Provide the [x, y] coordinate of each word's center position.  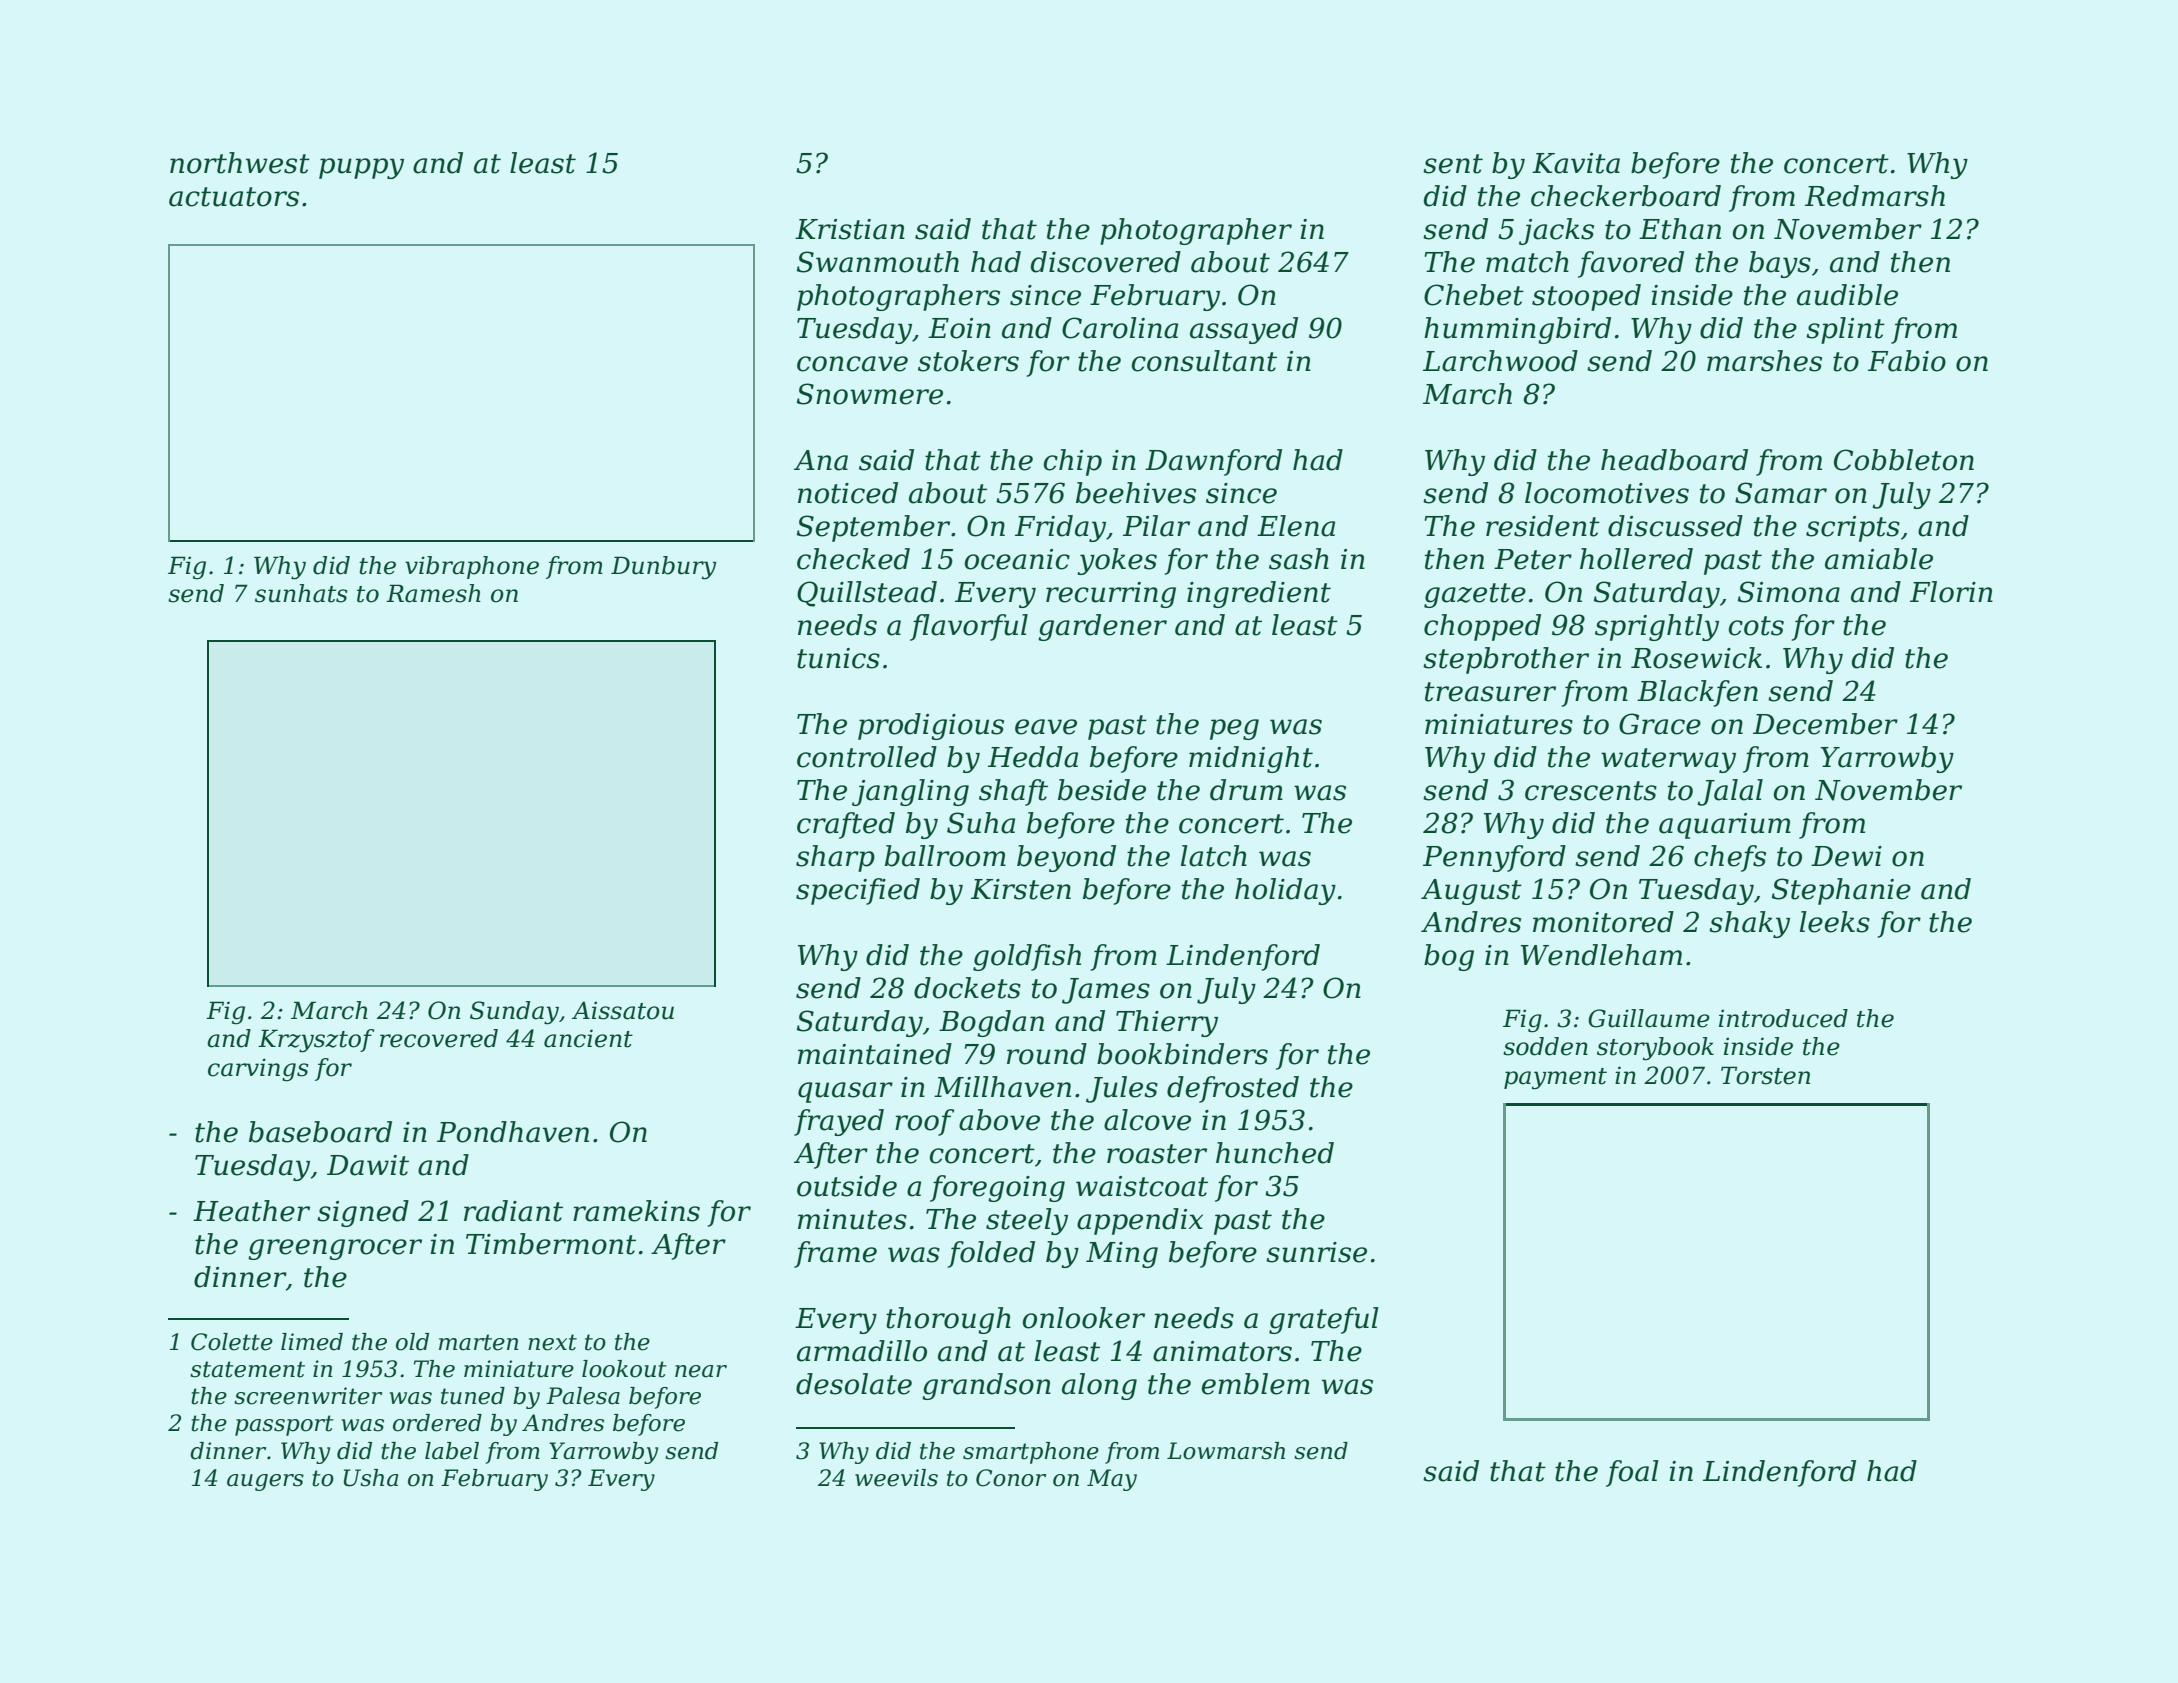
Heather [251, 1211]
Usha [371, 1478]
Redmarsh [1875, 196]
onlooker [1084, 1318]
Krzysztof [316, 1041]
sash [1299, 559]
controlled [867, 757]
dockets [967, 988]
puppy [361, 168]
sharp [835, 858]
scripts [1853, 529]
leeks [1835, 922]
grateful [1324, 1320]
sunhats [301, 593]
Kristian [850, 229]
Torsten [1765, 1075]
